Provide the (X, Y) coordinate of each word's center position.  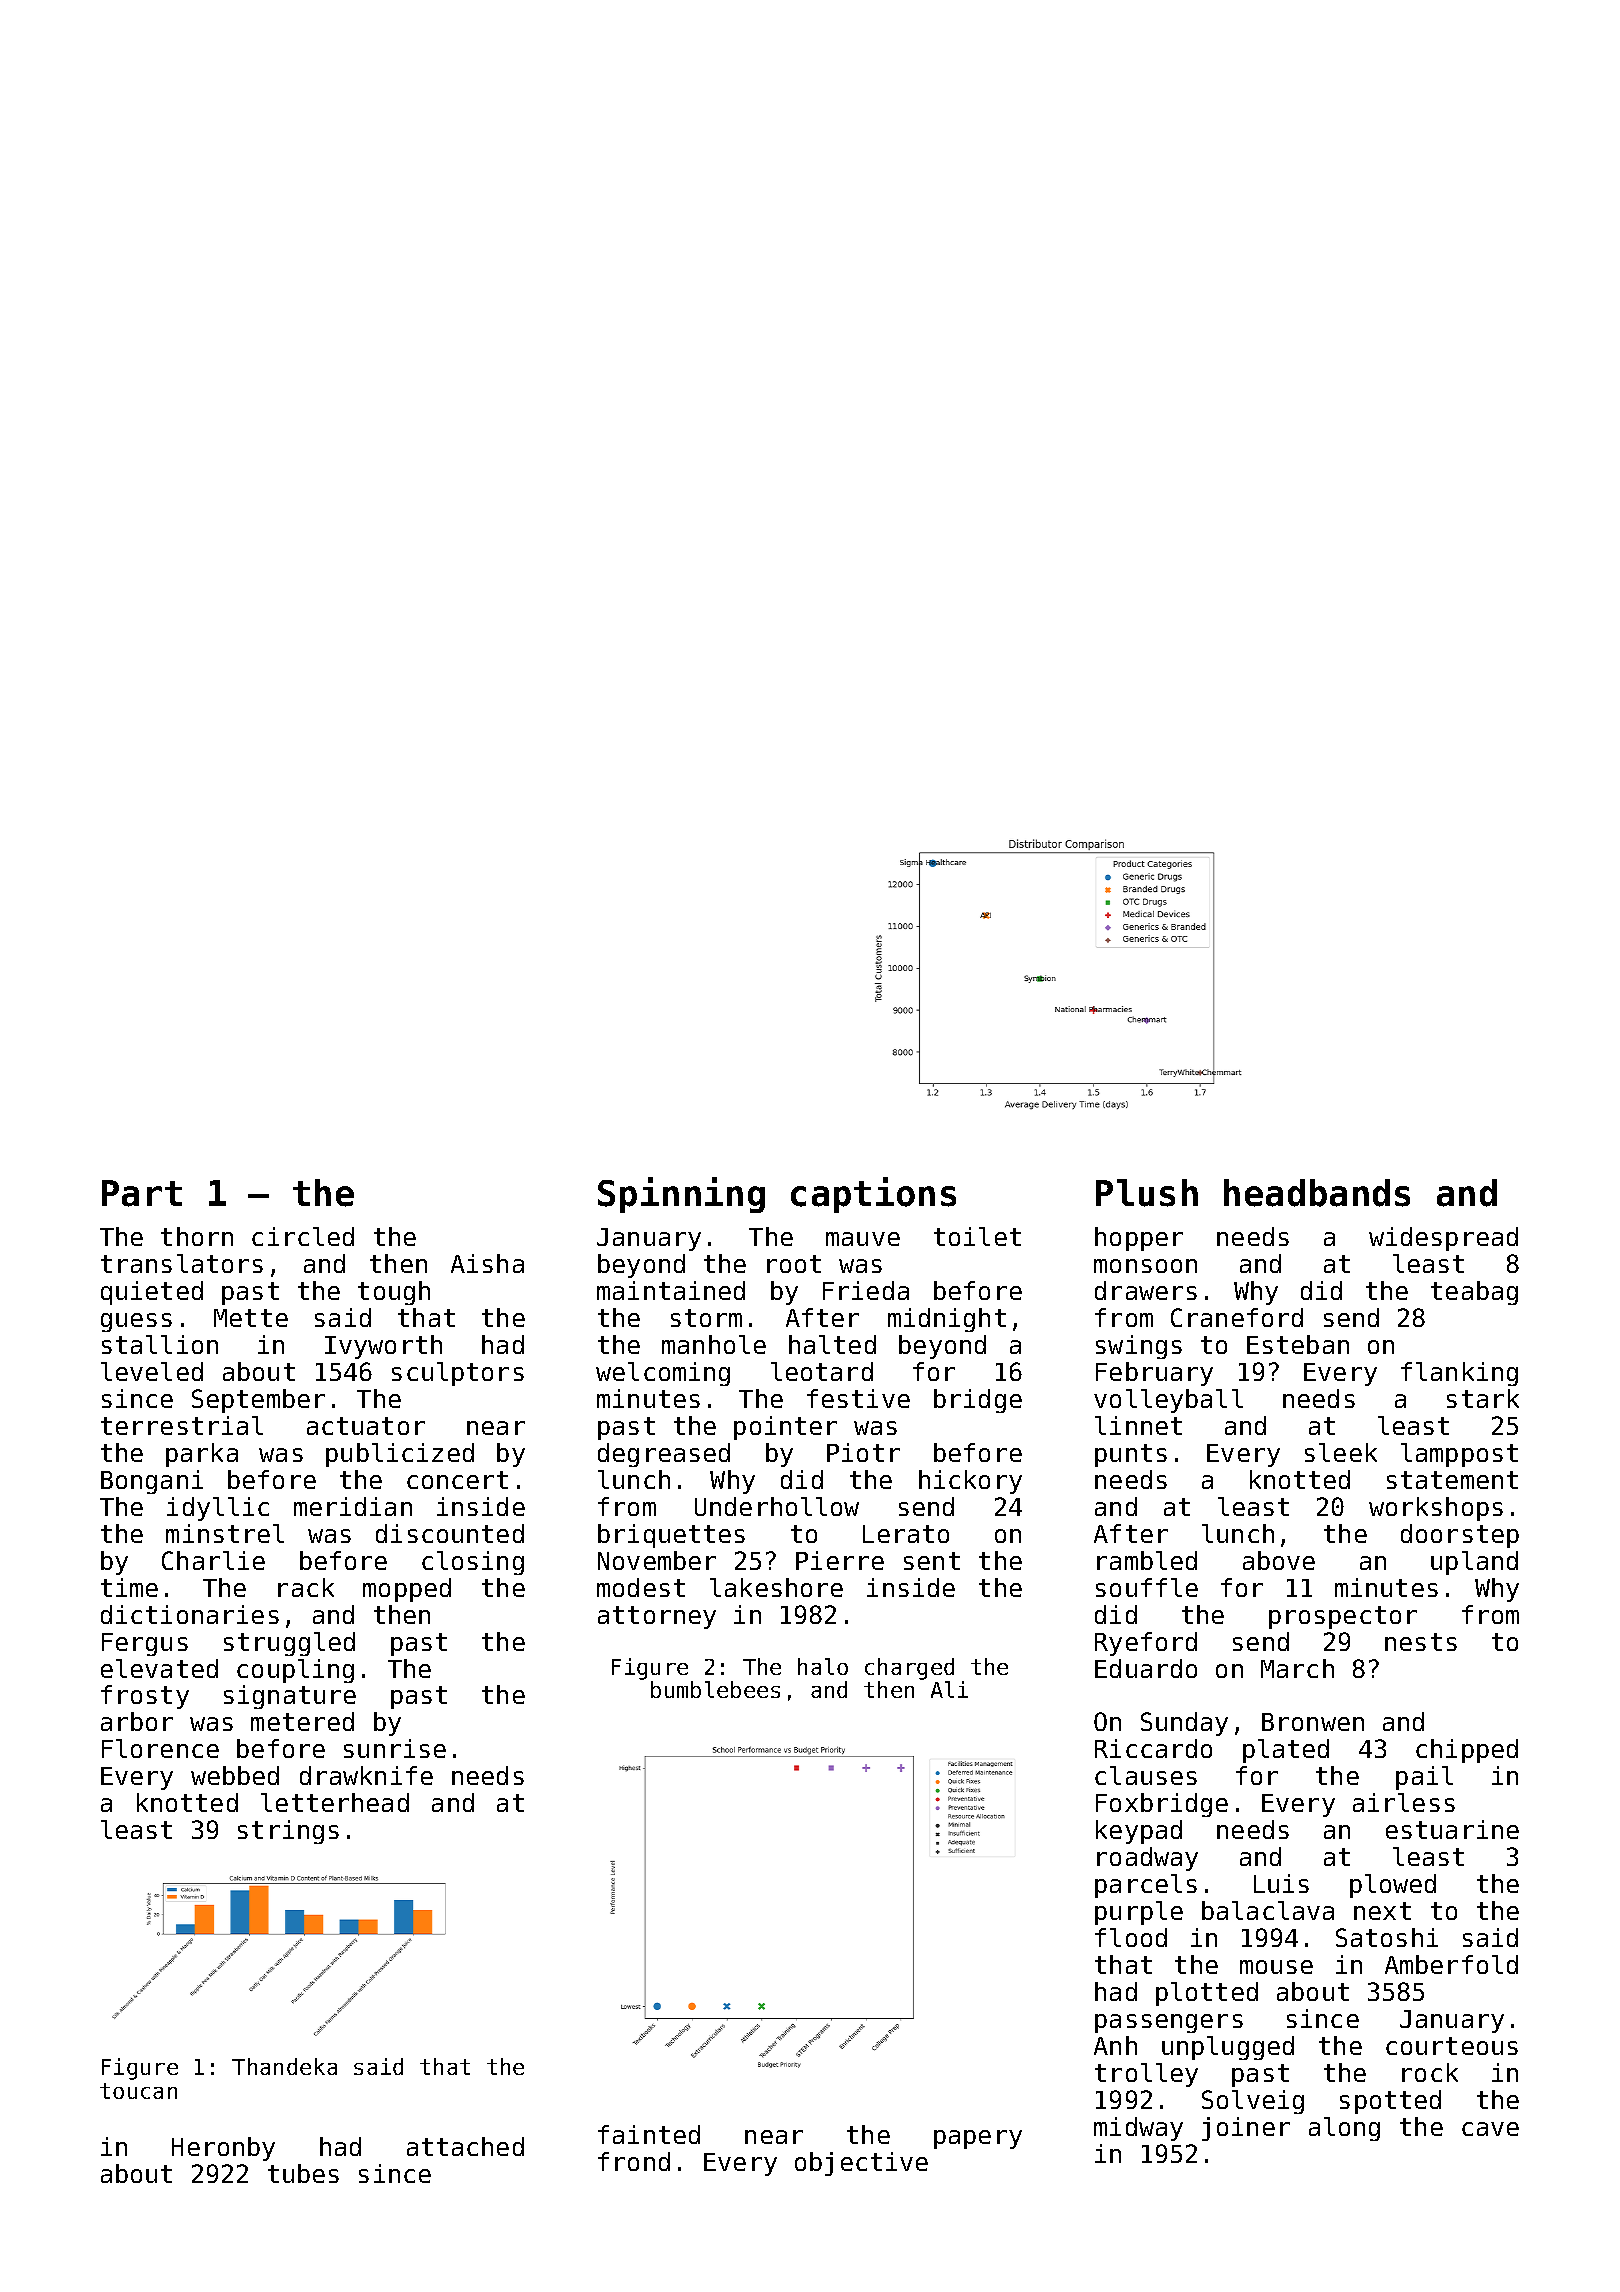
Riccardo (1153, 1748)
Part (142, 1193)
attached (465, 2146)
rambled (1147, 1560)
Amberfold (1451, 1964)
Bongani (152, 1482)
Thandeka (284, 2066)
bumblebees (715, 1689)
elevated (159, 1668)
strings (288, 1832)
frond (634, 2161)
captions (873, 1195)
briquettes (671, 1536)
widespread (1443, 1239)
